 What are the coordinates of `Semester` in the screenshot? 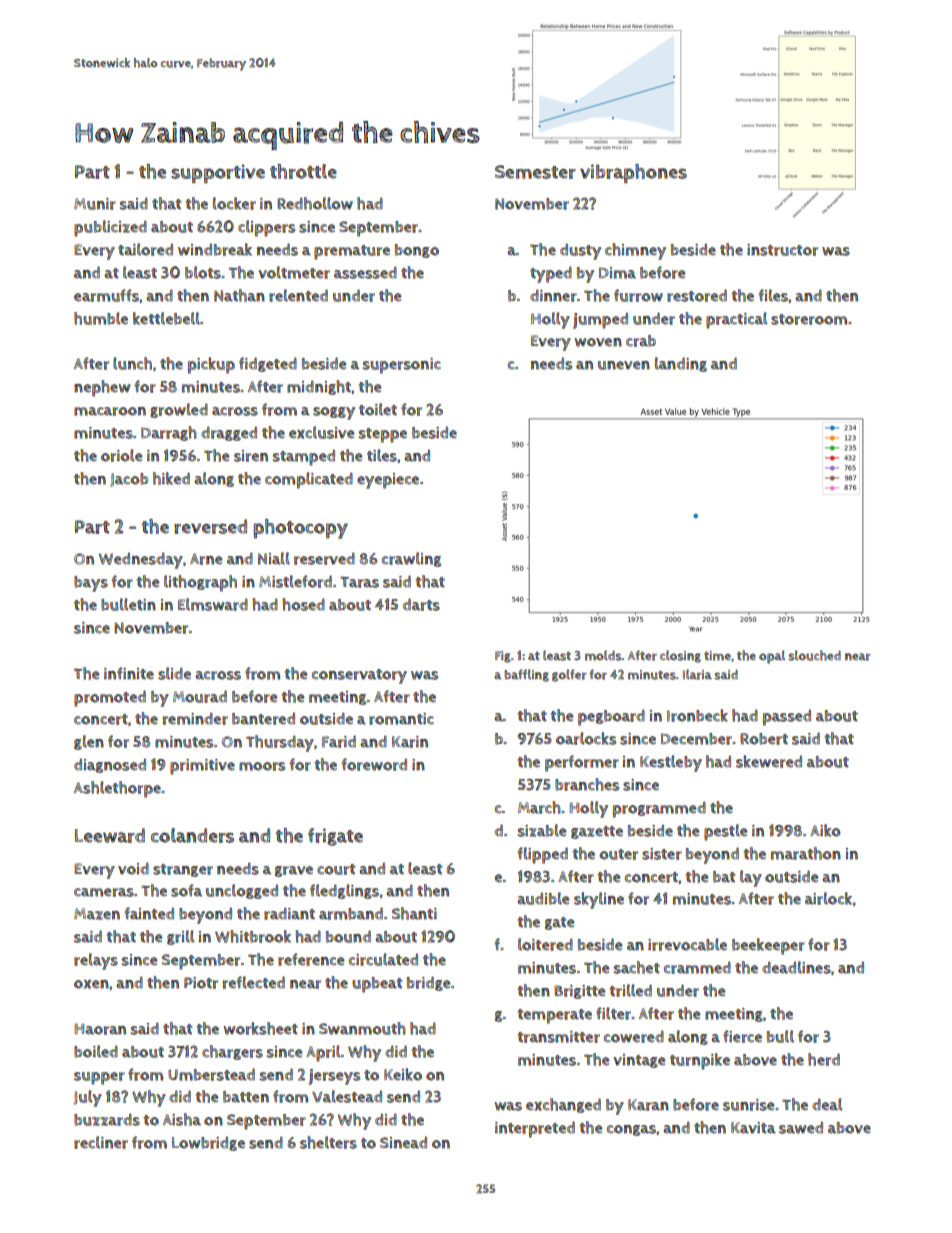 It's located at (535, 172).
